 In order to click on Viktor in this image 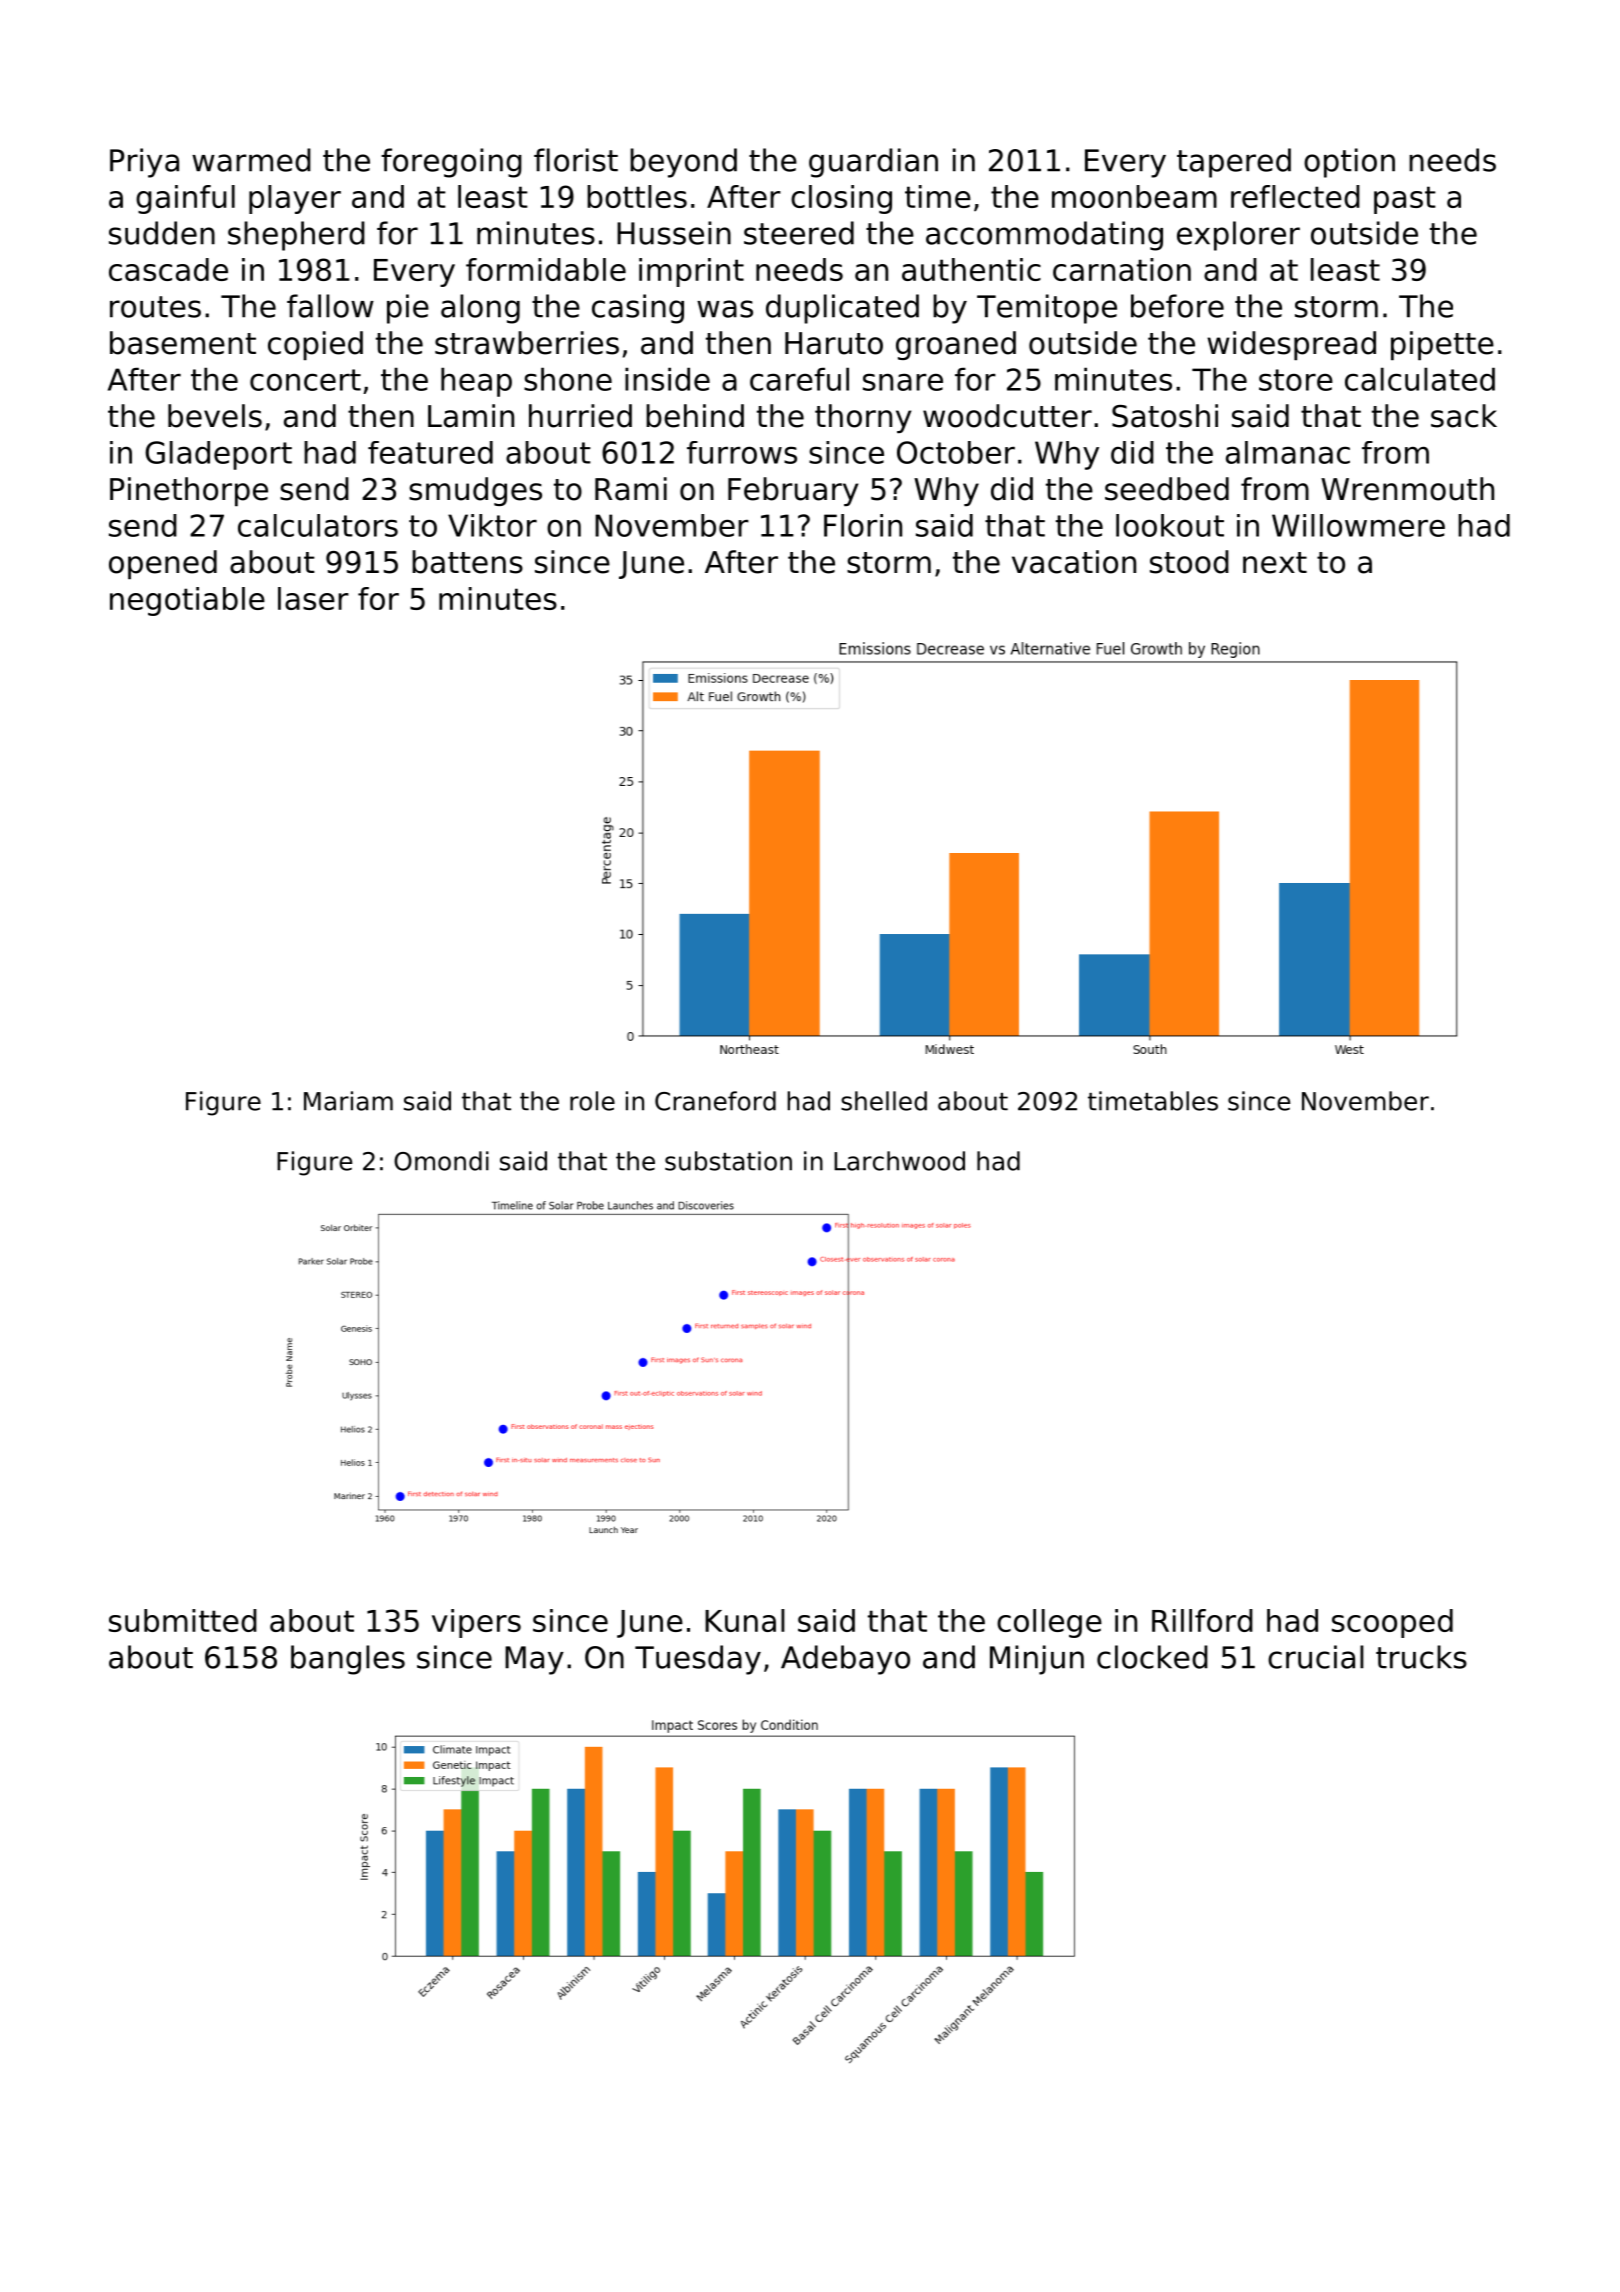, I will do `click(492, 525)`.
